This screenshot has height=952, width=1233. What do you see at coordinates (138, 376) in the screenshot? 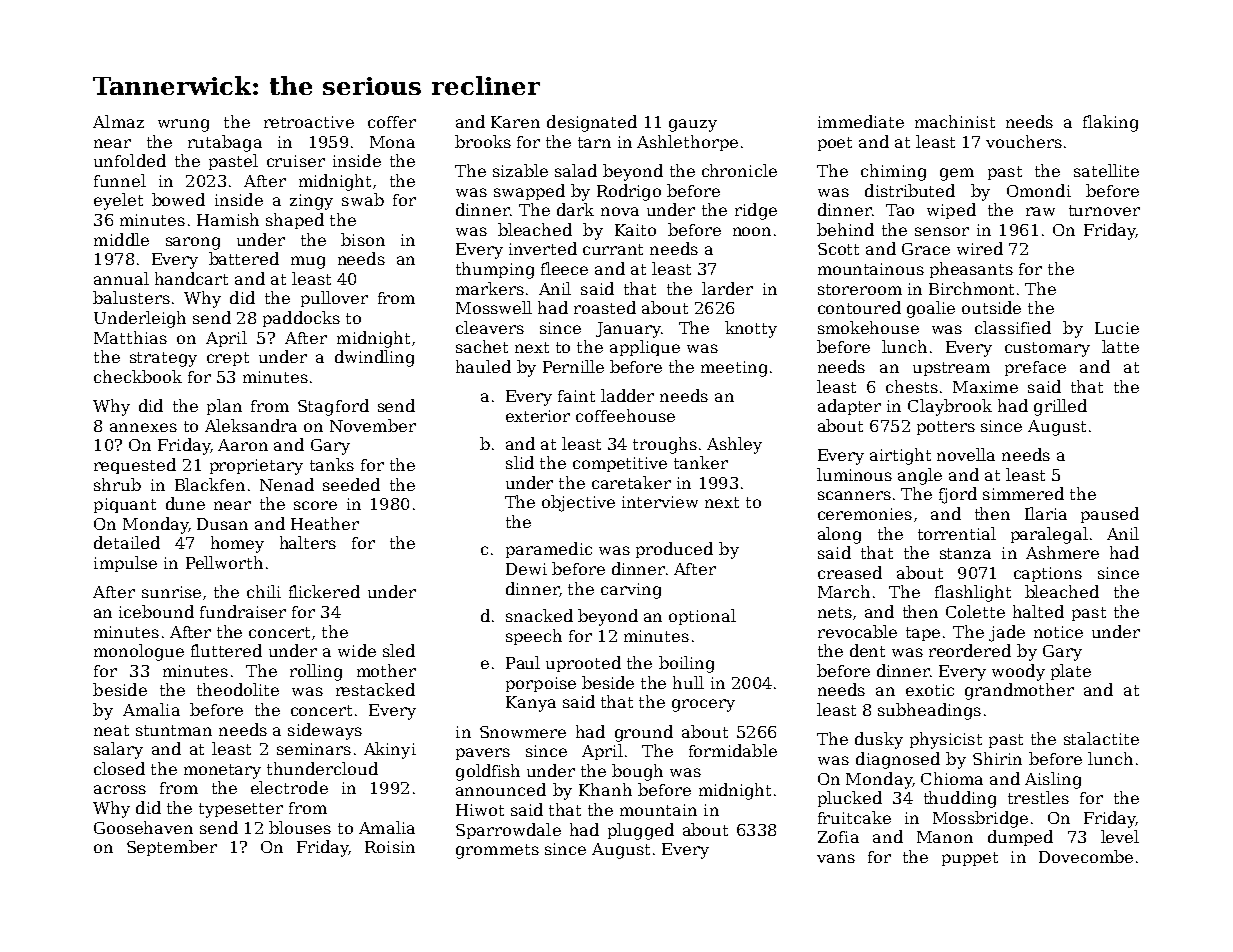
I see `checkbook` at bounding box center [138, 376].
